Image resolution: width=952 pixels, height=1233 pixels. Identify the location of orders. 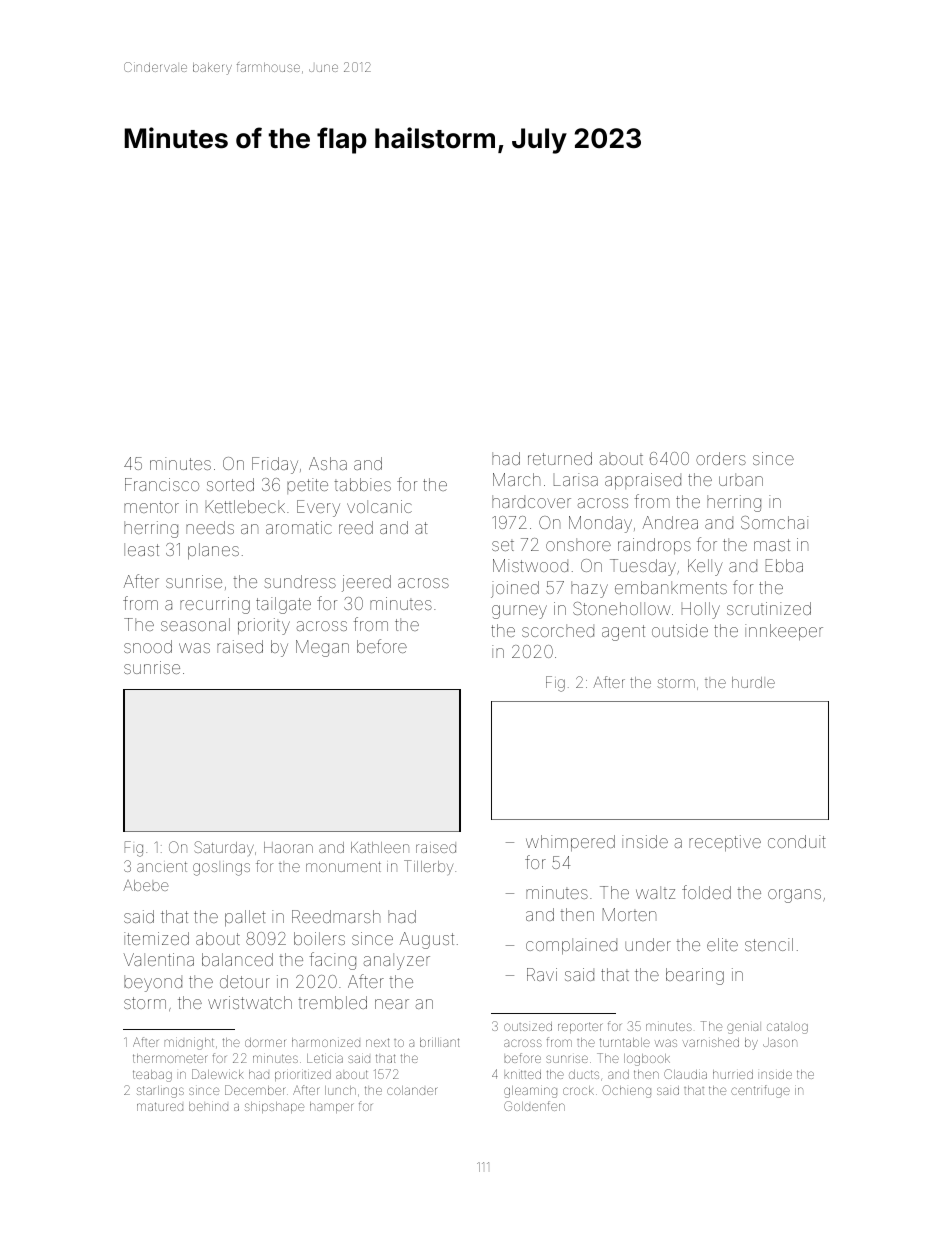
(721, 458).
